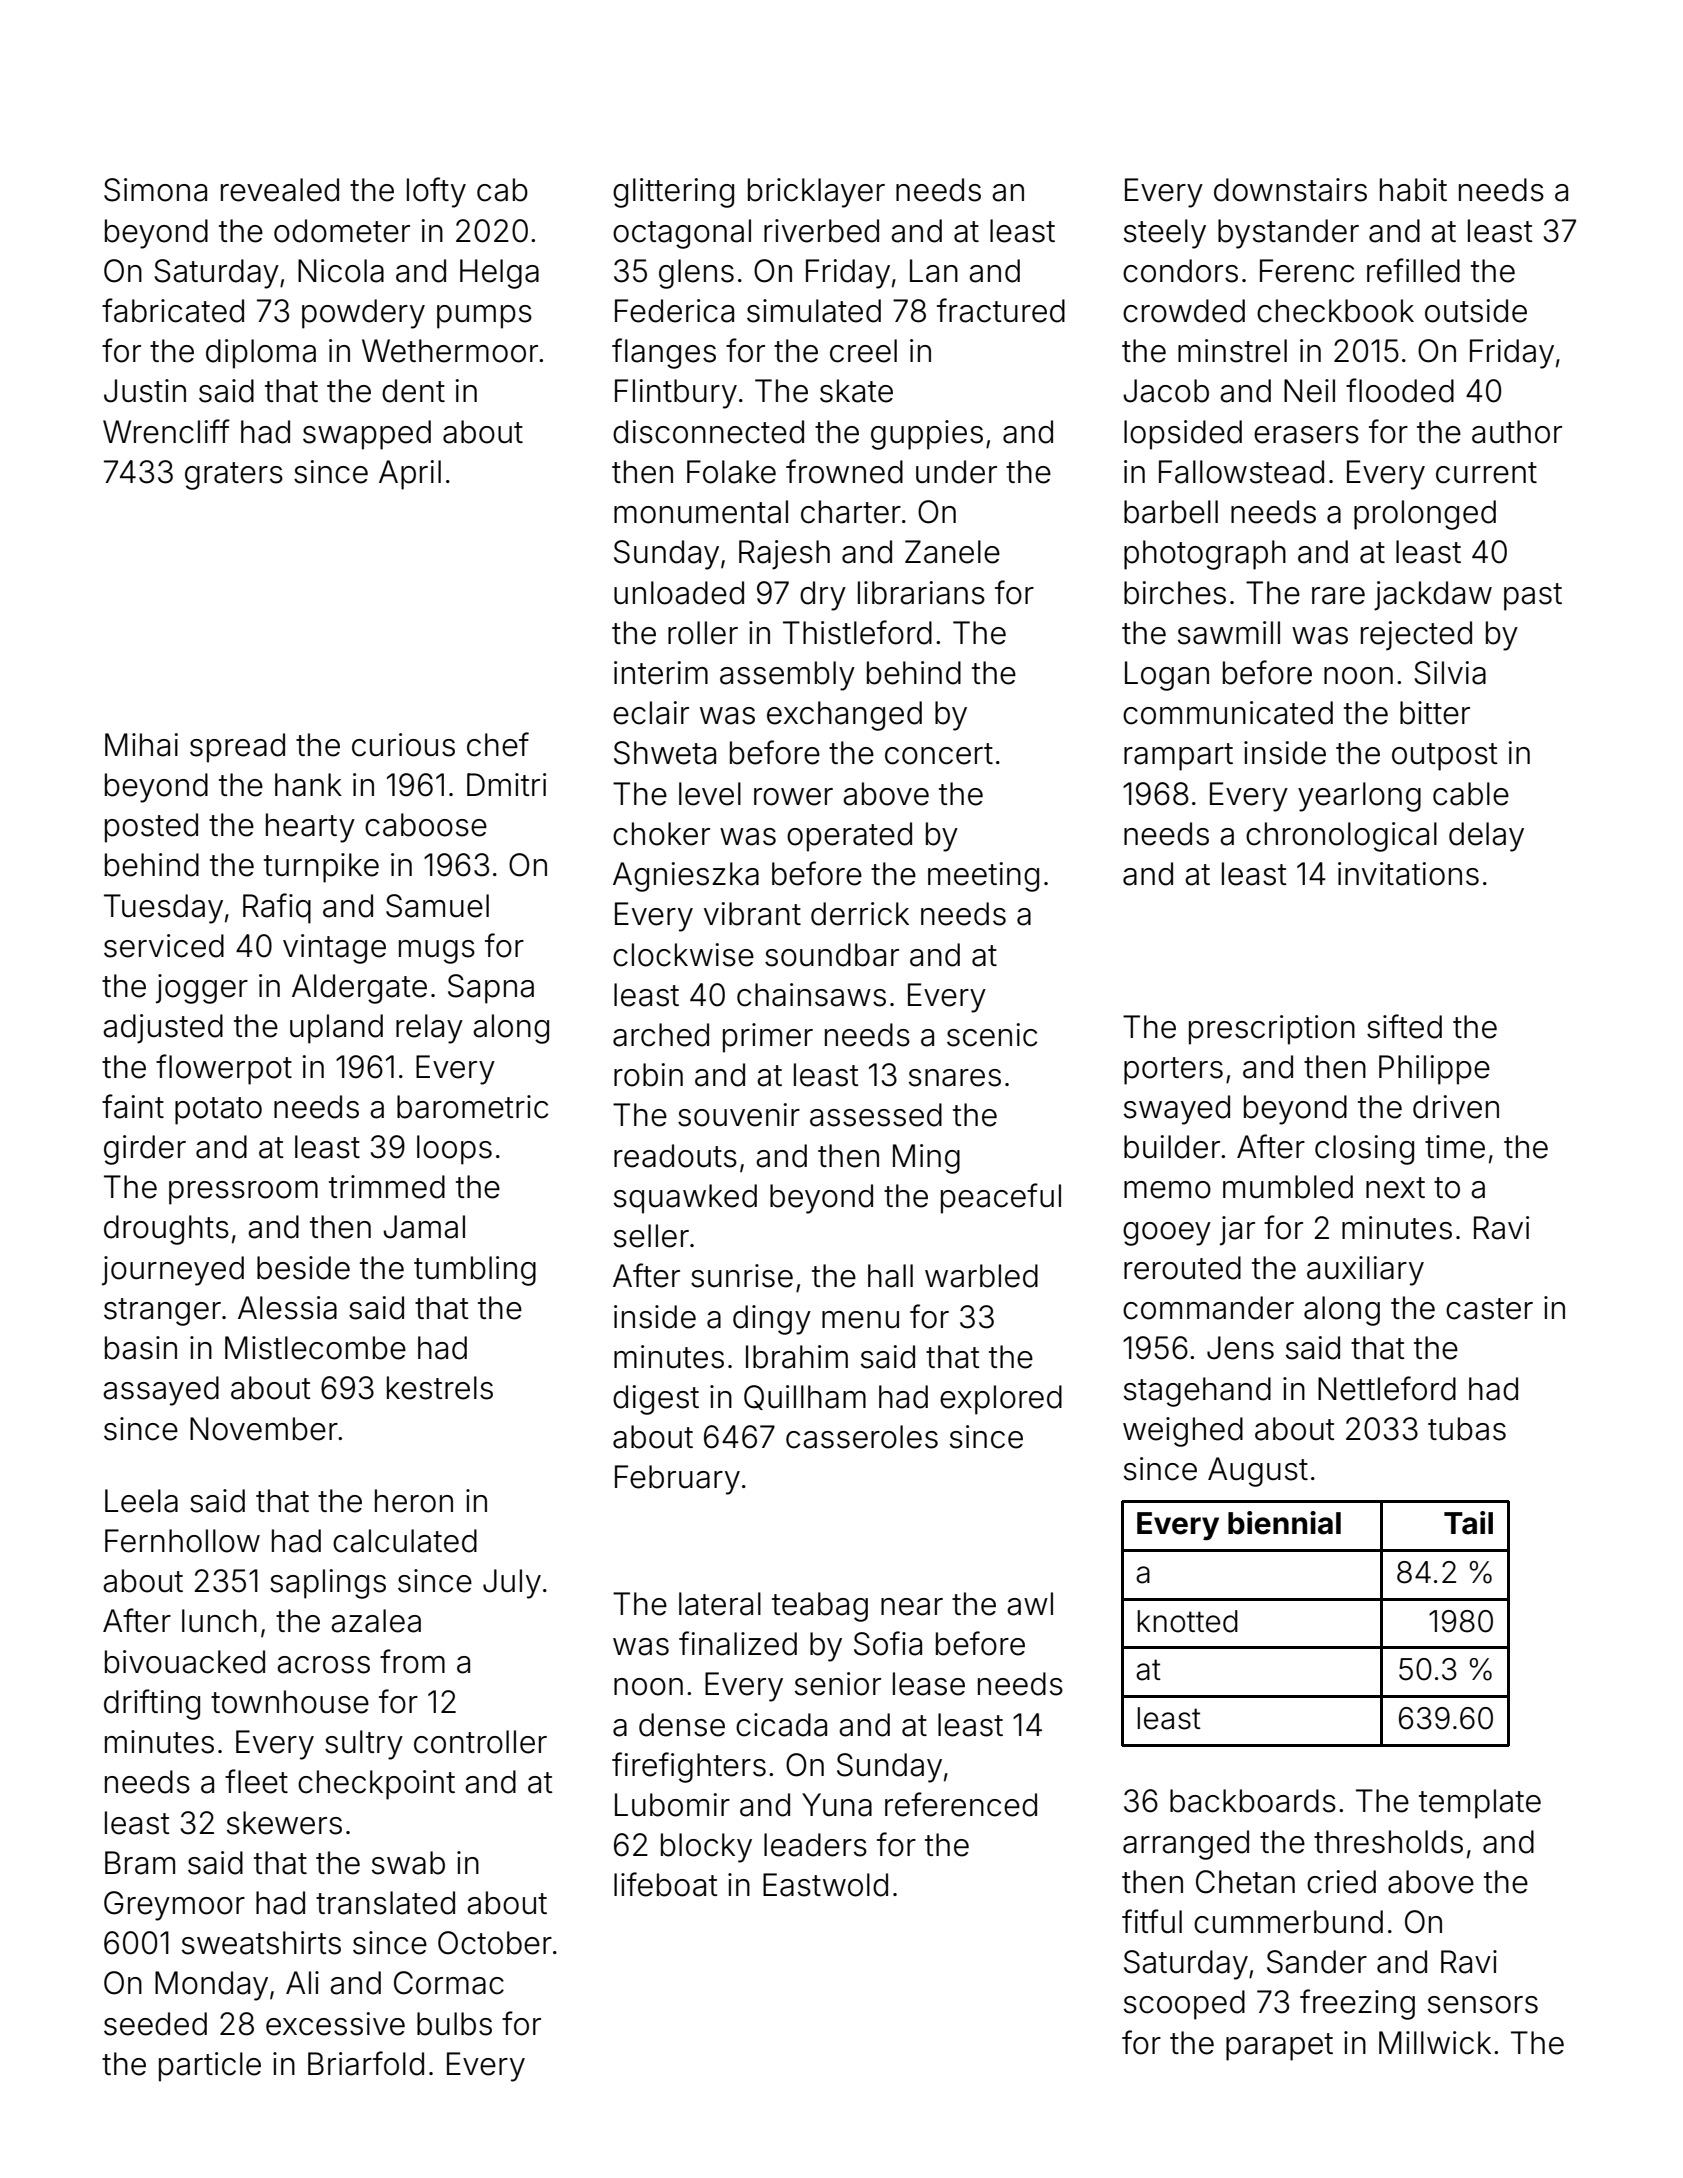 Image resolution: width=1683 pixels, height=2178 pixels. What do you see at coordinates (1184, 2005) in the screenshot?
I see `scooped` at bounding box center [1184, 2005].
